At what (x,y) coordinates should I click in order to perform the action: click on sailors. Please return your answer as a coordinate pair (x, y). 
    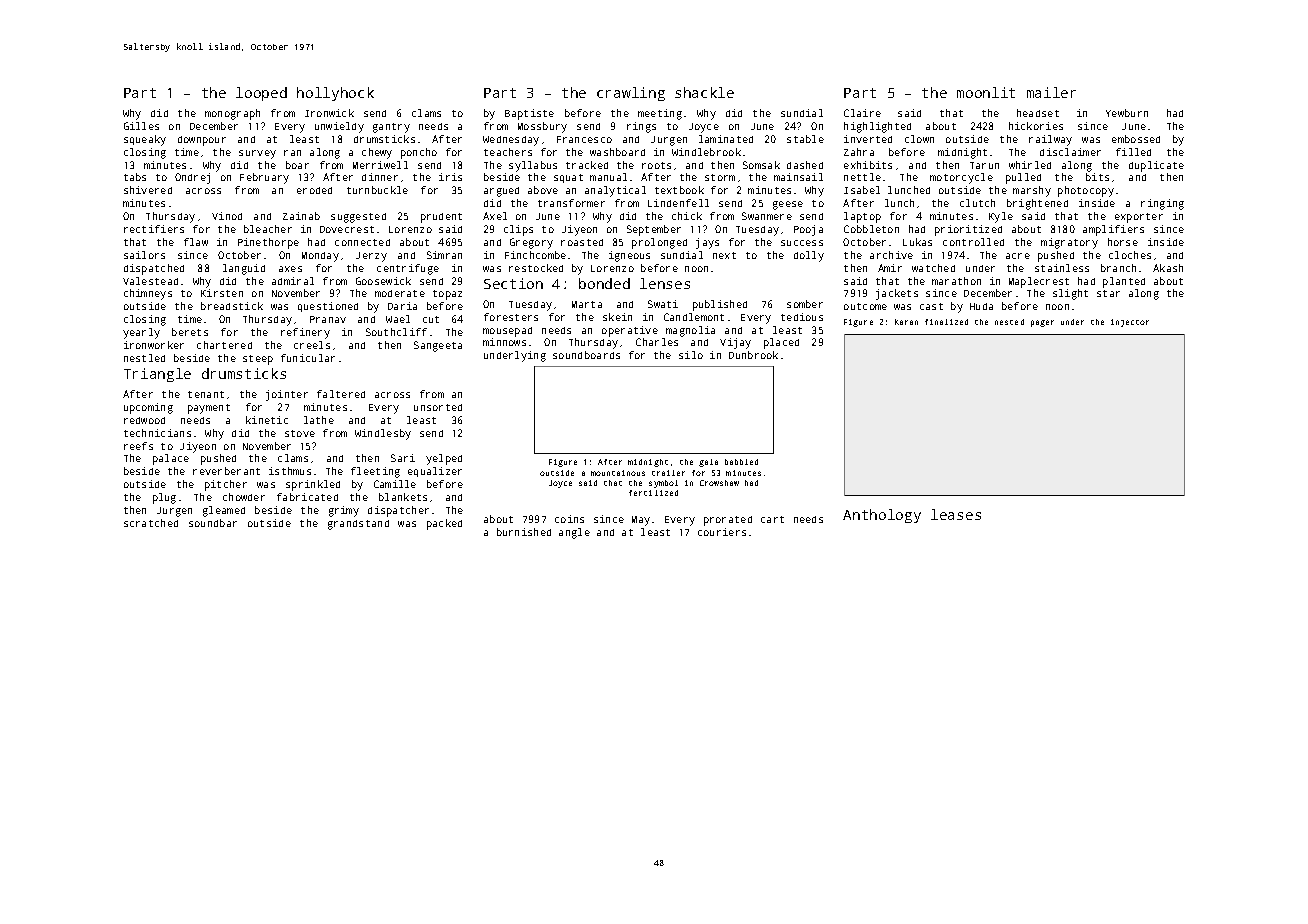
    Looking at the image, I should click on (144, 255).
